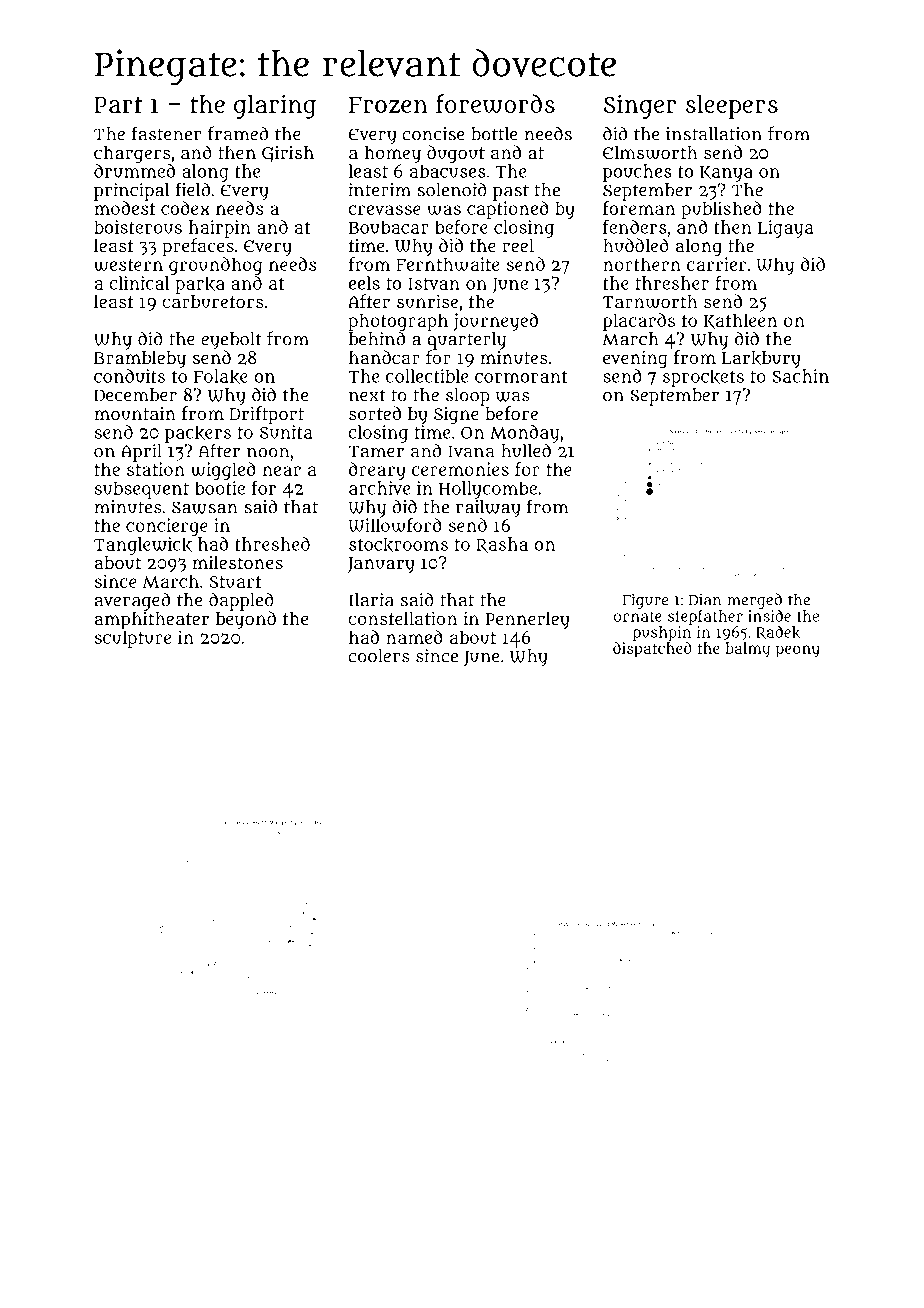 This image has height=1308, width=924. I want to click on eyebolt, so click(231, 341).
